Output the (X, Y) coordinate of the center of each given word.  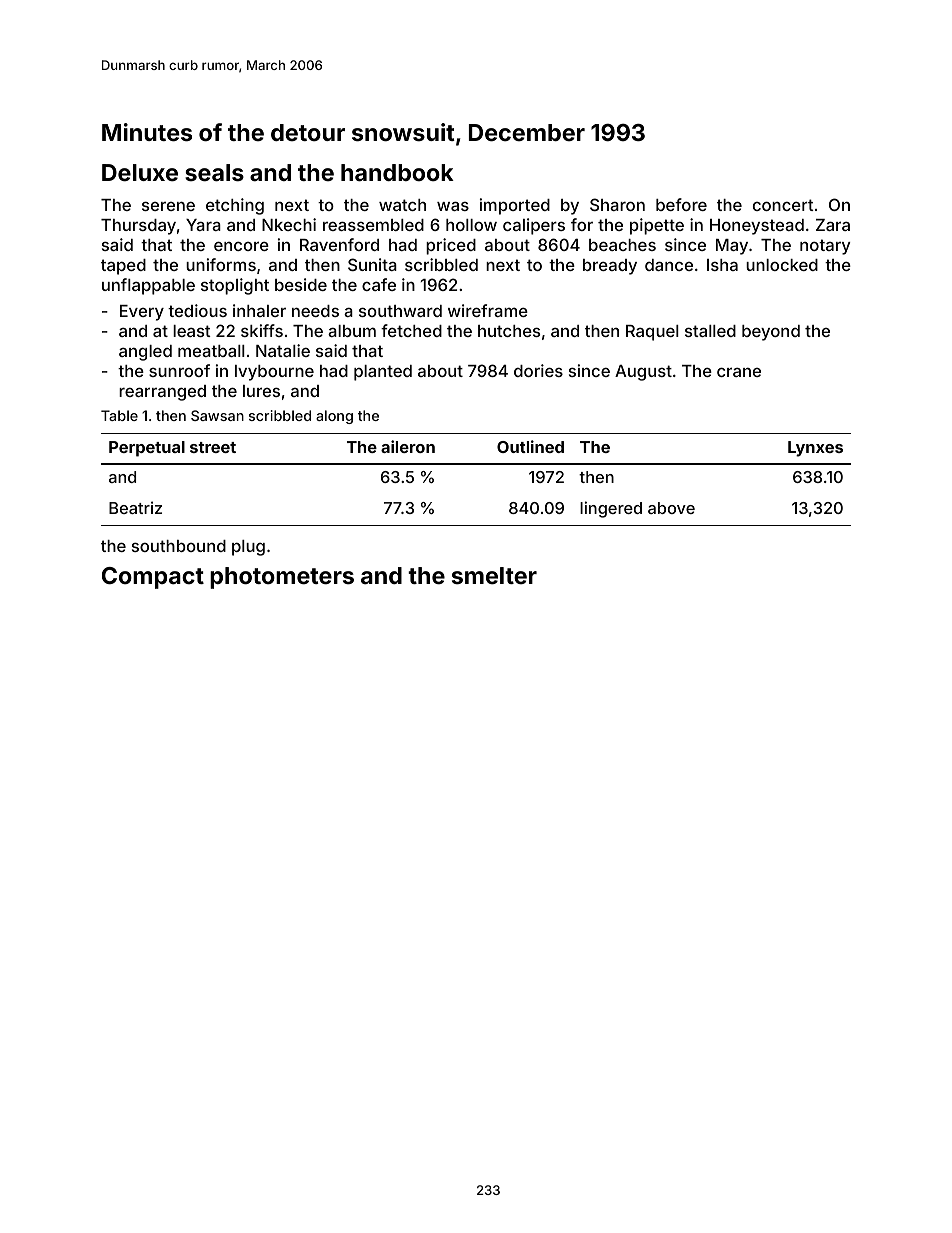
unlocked (782, 265)
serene (168, 206)
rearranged (162, 393)
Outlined (530, 446)
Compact (153, 578)
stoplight (235, 286)
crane (739, 372)
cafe (379, 284)
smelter (494, 575)
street (213, 447)
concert (783, 205)
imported (515, 206)
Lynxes (815, 449)
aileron (408, 446)
